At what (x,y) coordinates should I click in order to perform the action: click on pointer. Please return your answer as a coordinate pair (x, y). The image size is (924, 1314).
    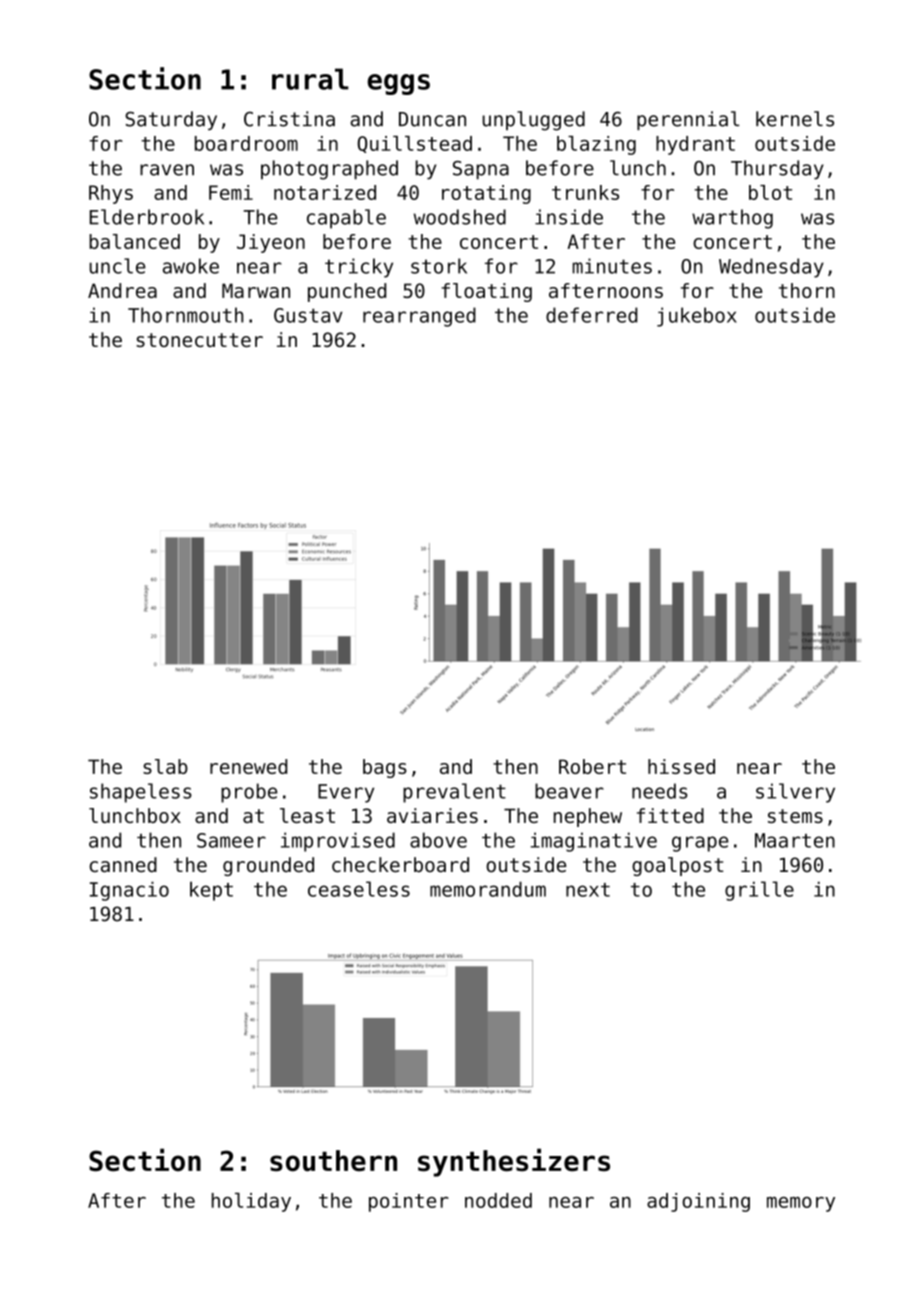
    Looking at the image, I should click on (409, 1202).
